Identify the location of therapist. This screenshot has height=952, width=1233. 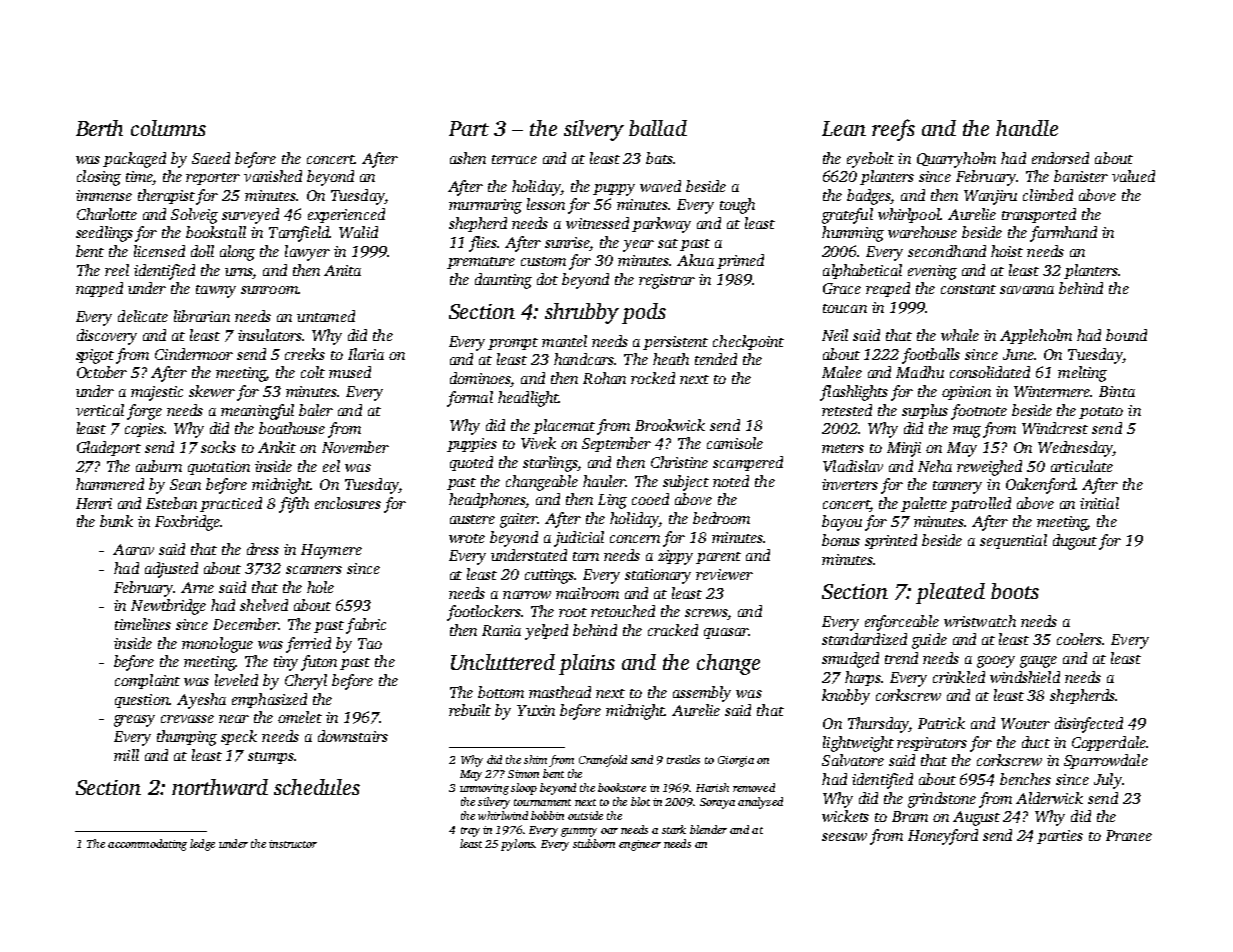
(166, 196).
